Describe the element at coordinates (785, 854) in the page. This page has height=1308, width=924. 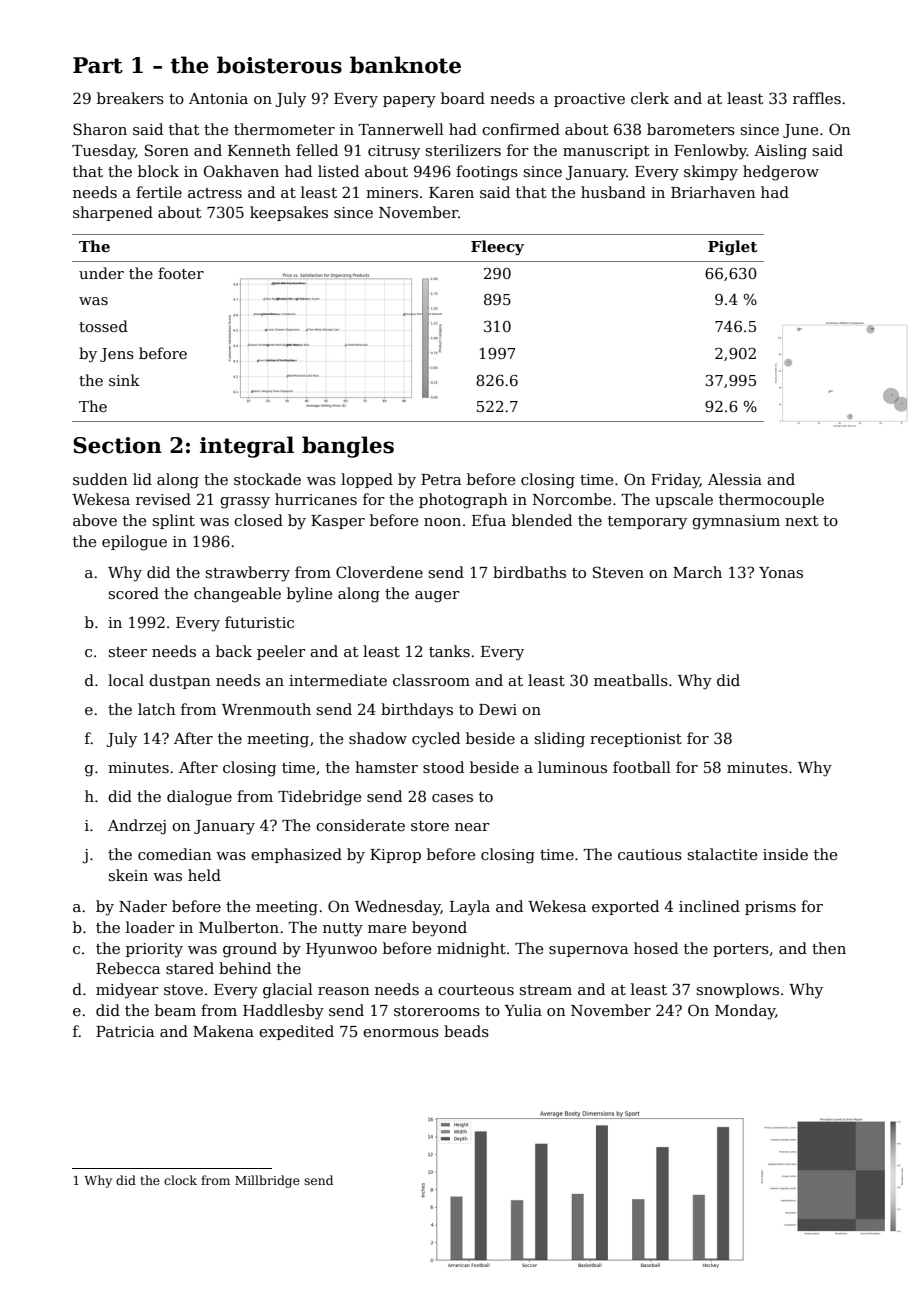
I see `inside` at that location.
